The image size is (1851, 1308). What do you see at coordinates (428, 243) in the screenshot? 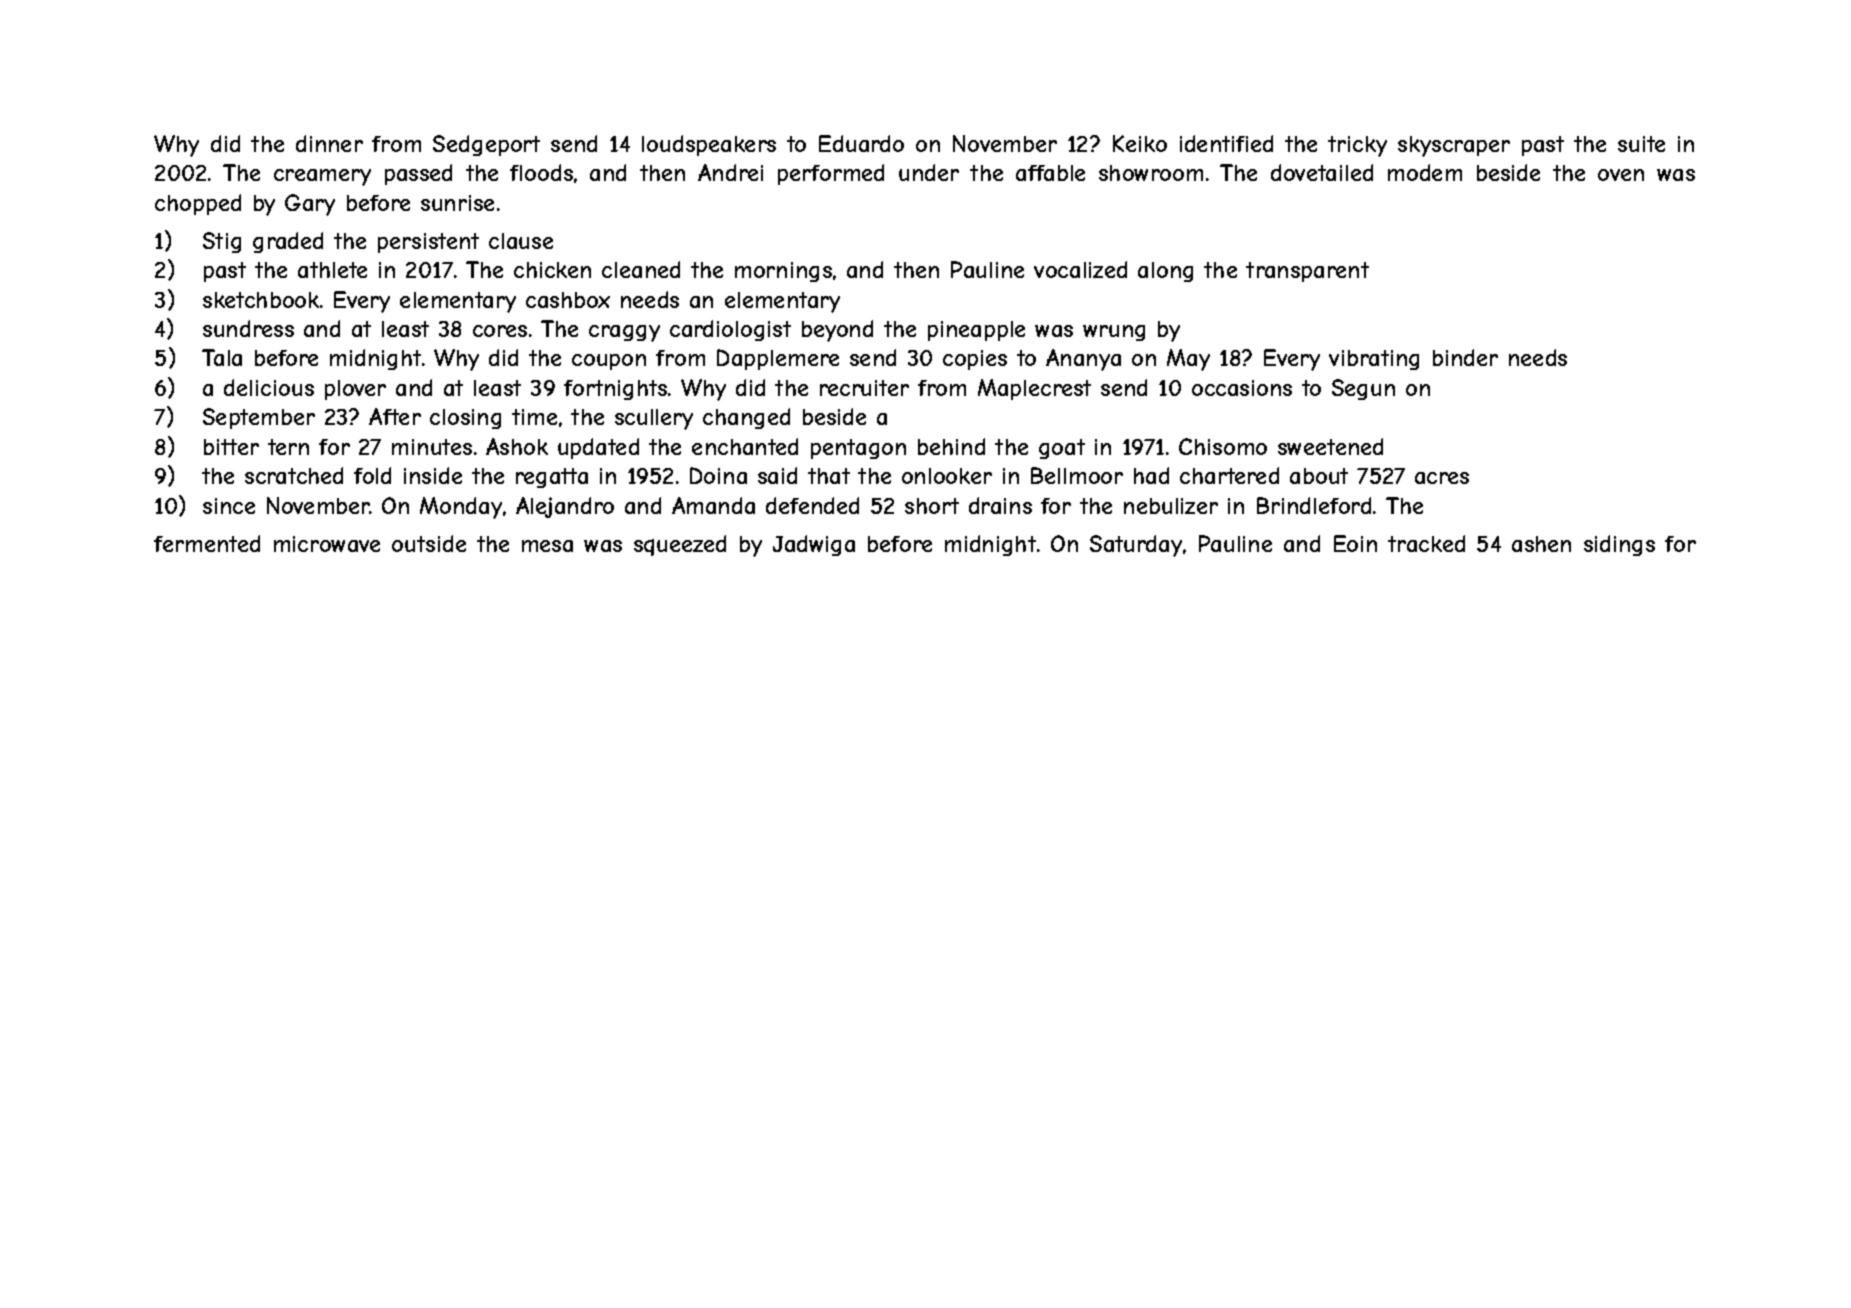
I see `persistent` at bounding box center [428, 243].
